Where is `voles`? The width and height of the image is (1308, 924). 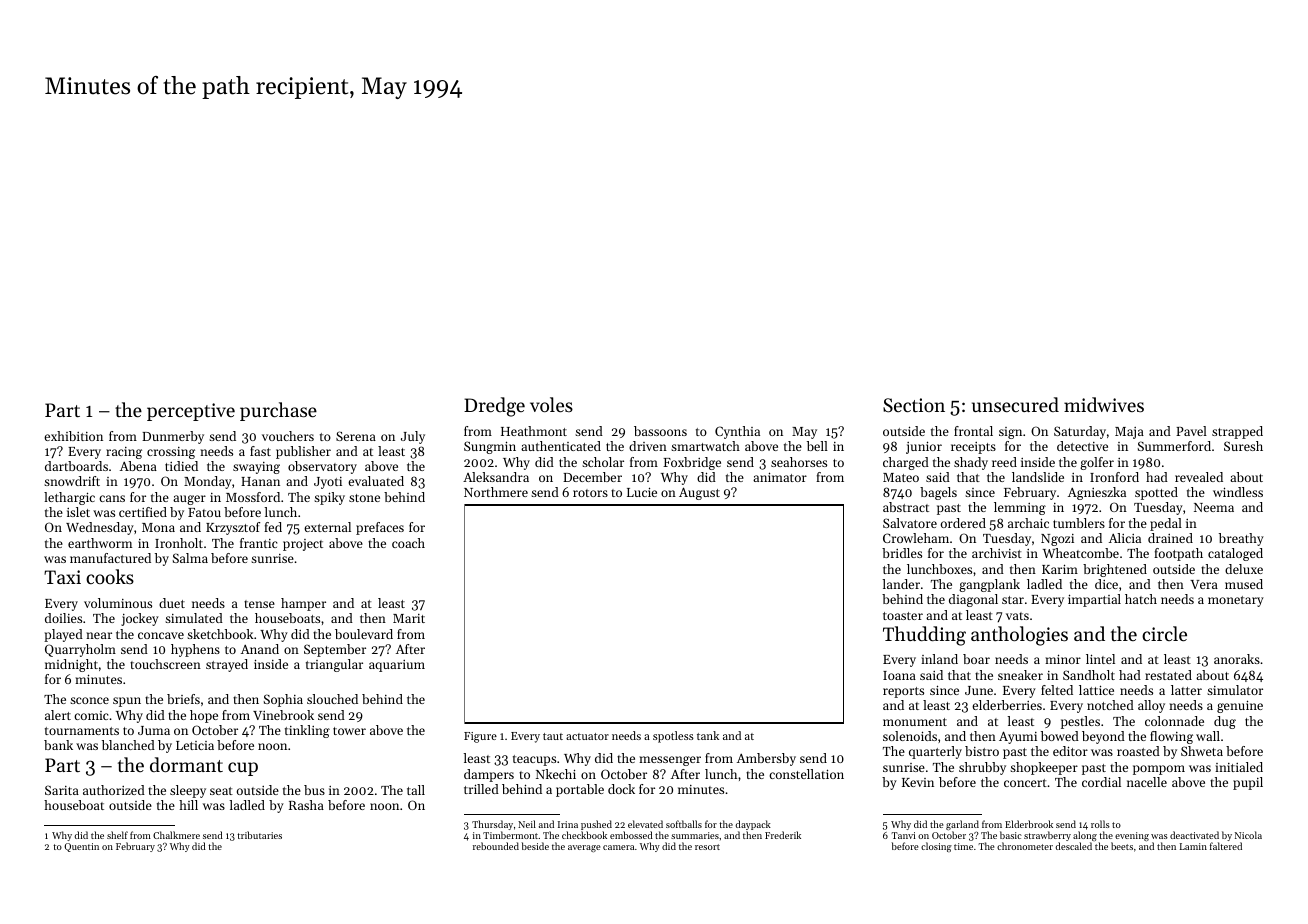 voles is located at coordinates (551, 404).
